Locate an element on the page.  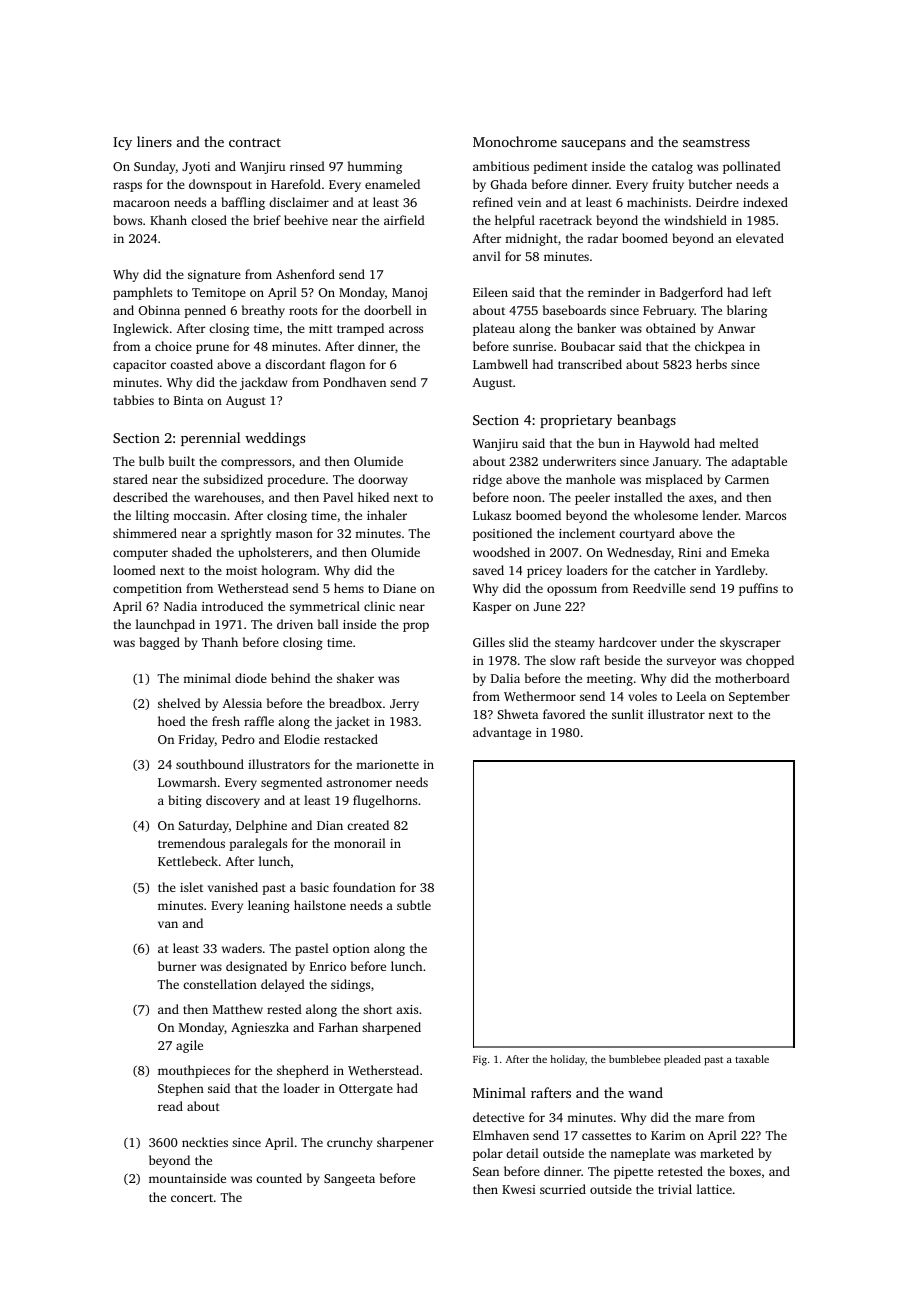
sunlit is located at coordinates (628, 714).
